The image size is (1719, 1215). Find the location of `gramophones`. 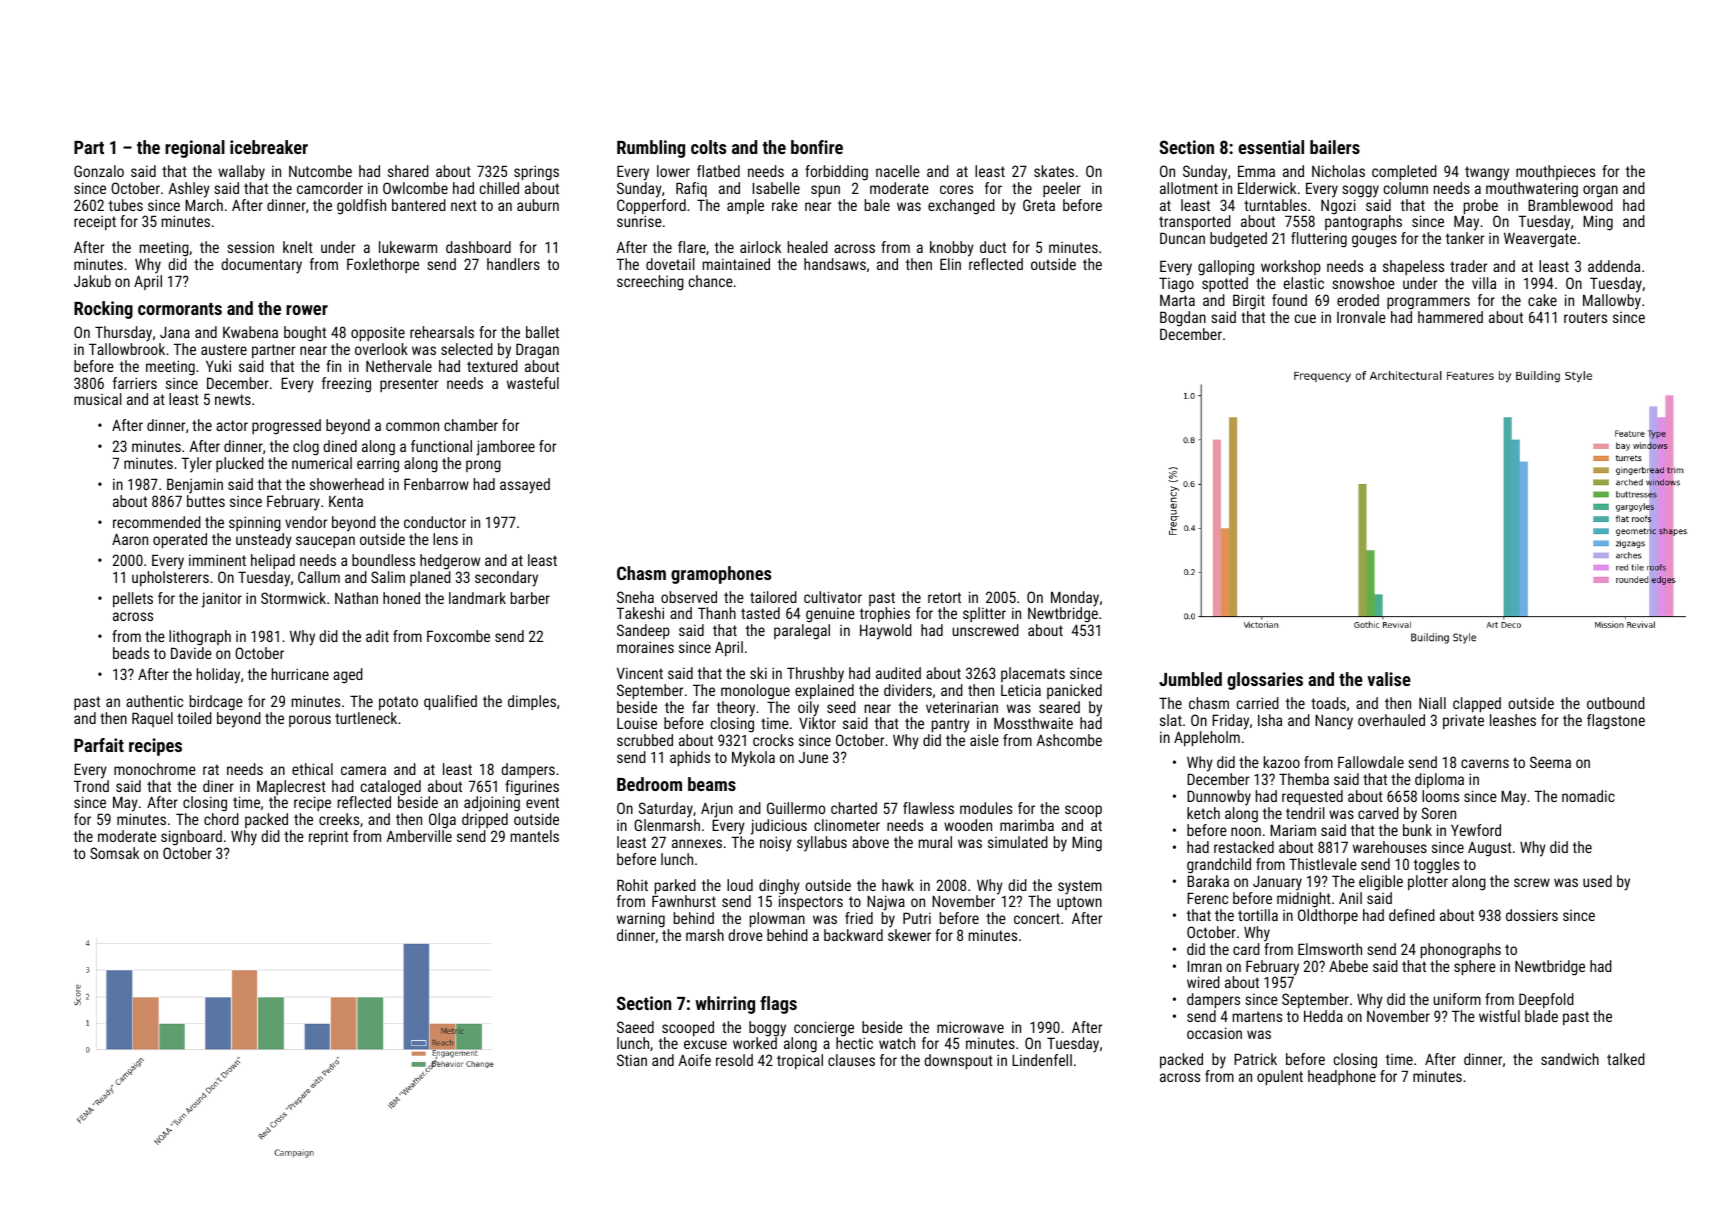

gramophones is located at coordinates (721, 575).
